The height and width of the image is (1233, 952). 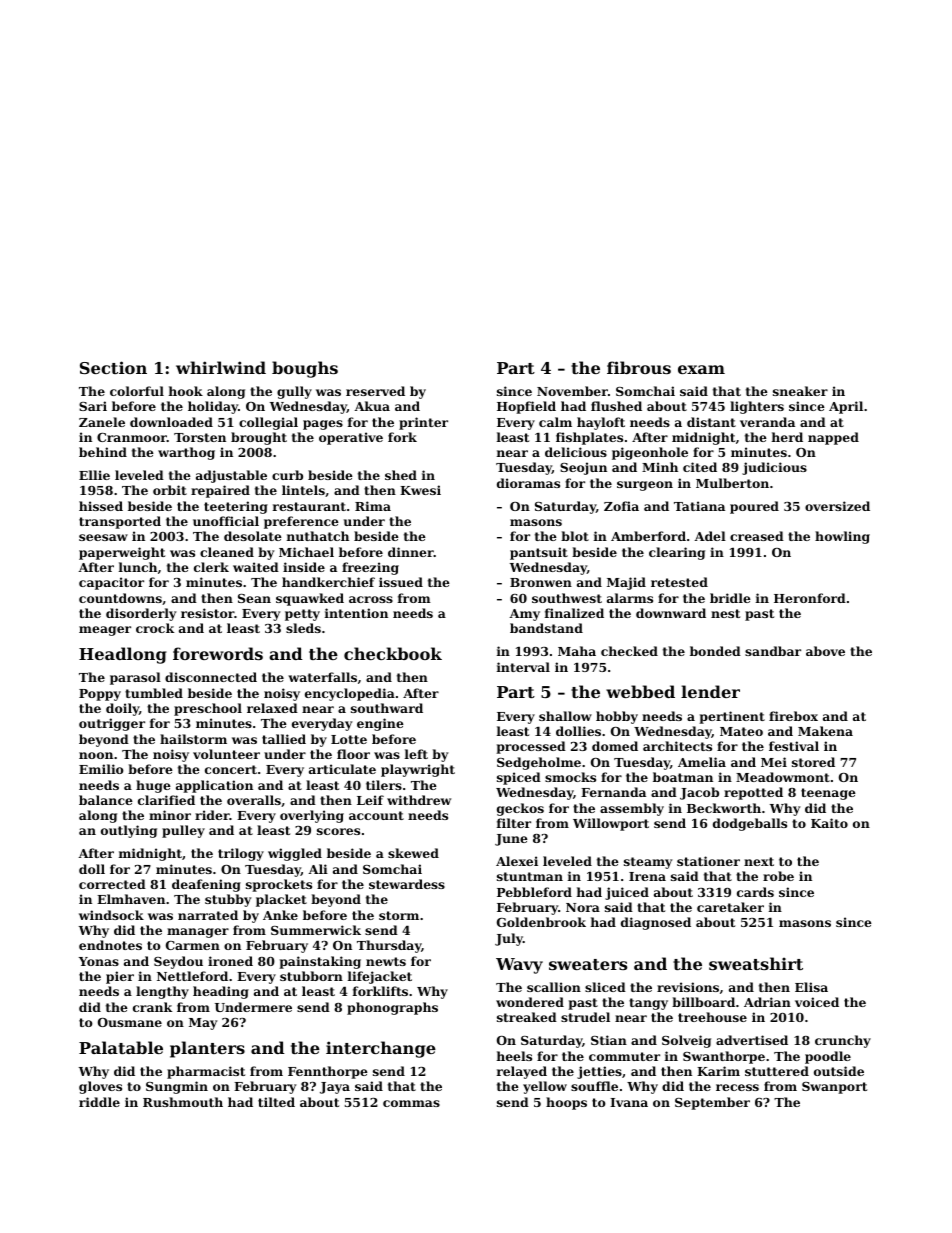 What do you see at coordinates (828, 1057) in the image?
I see `poodle` at bounding box center [828, 1057].
